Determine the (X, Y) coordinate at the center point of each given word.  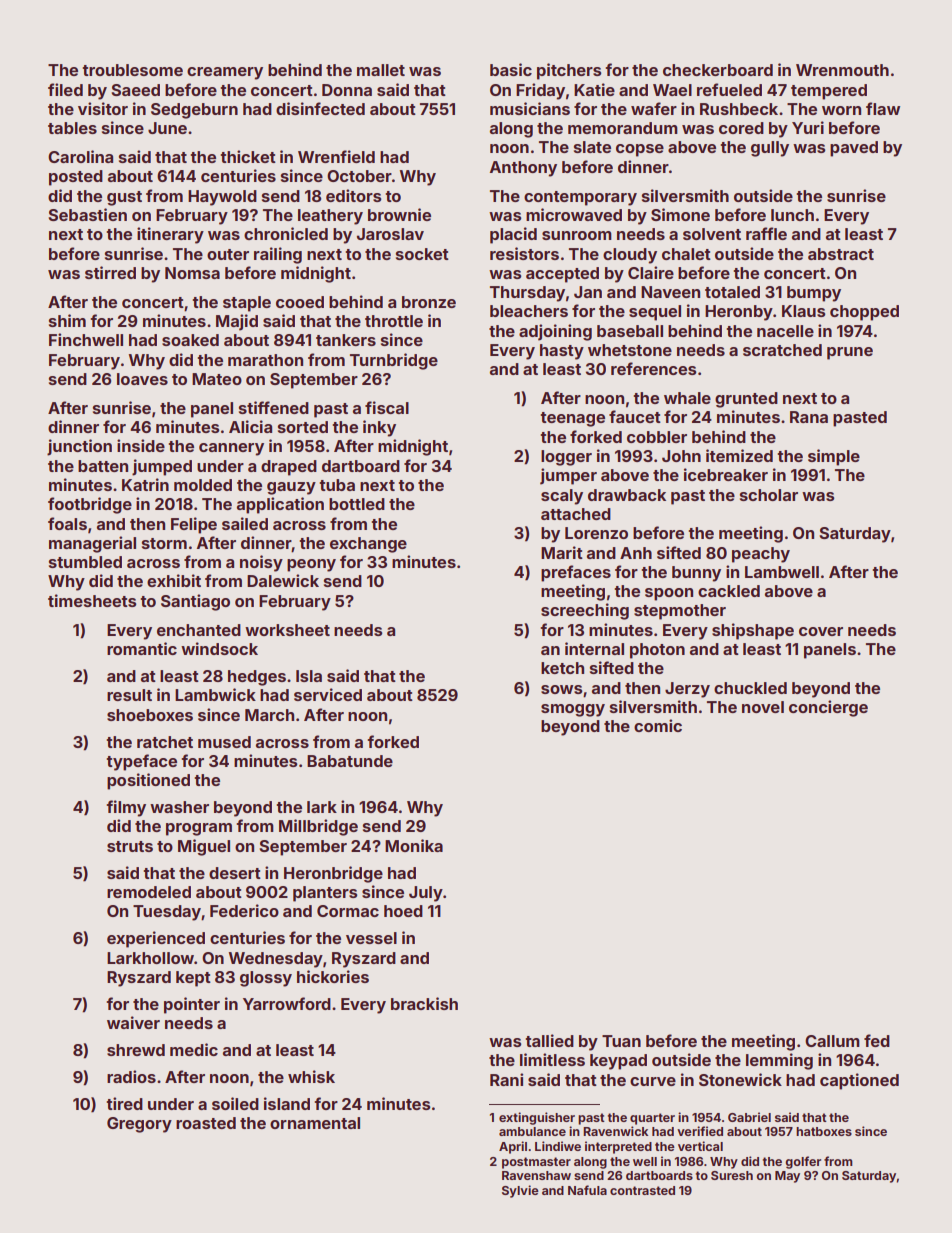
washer (179, 807)
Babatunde (350, 761)
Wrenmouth (842, 70)
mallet (381, 70)
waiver (133, 1022)
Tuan (621, 1041)
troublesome (132, 70)
